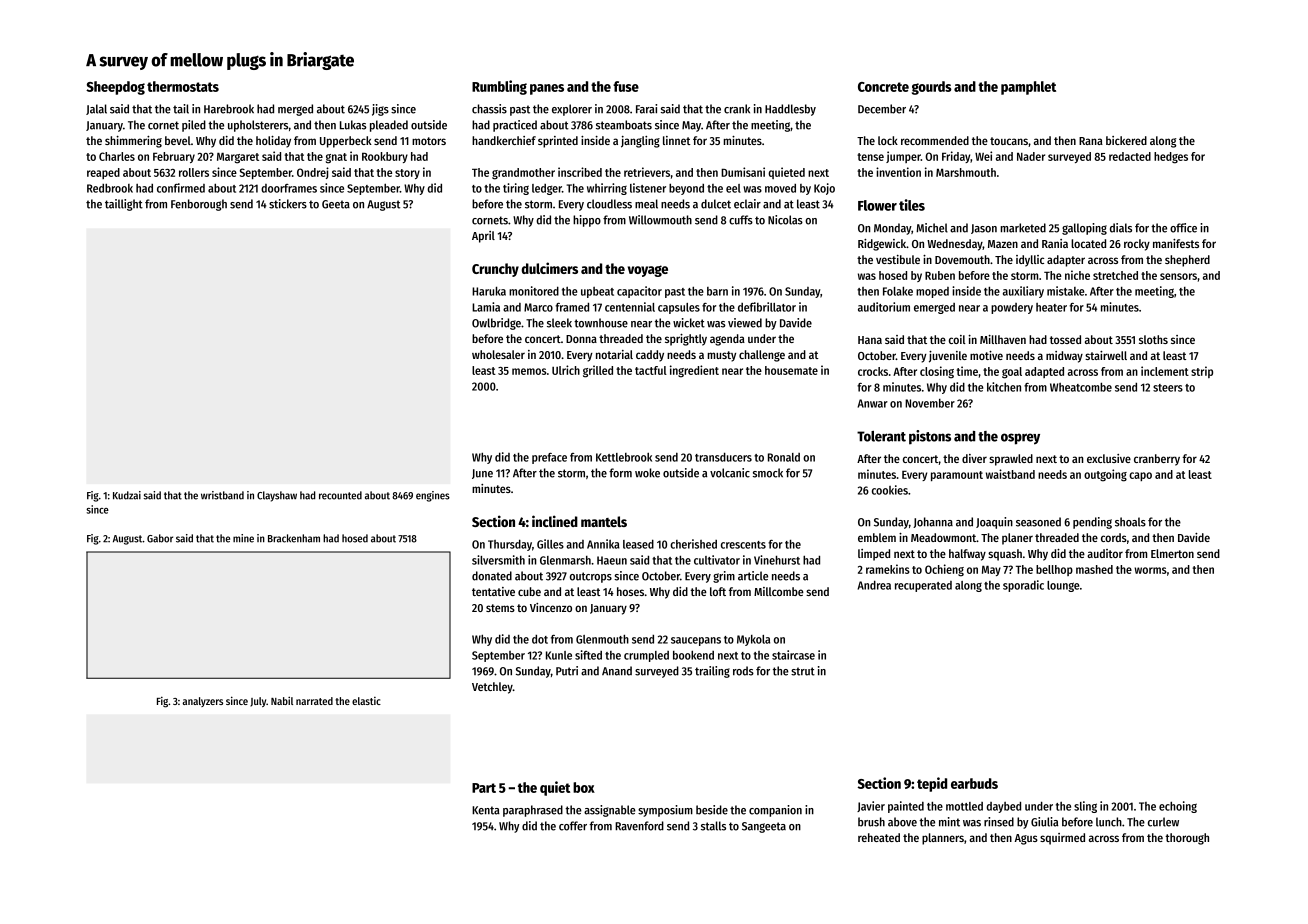 This page has height=924, width=1308. Describe the element at coordinates (883, 87) in the page. I see `Concrete` at that location.
